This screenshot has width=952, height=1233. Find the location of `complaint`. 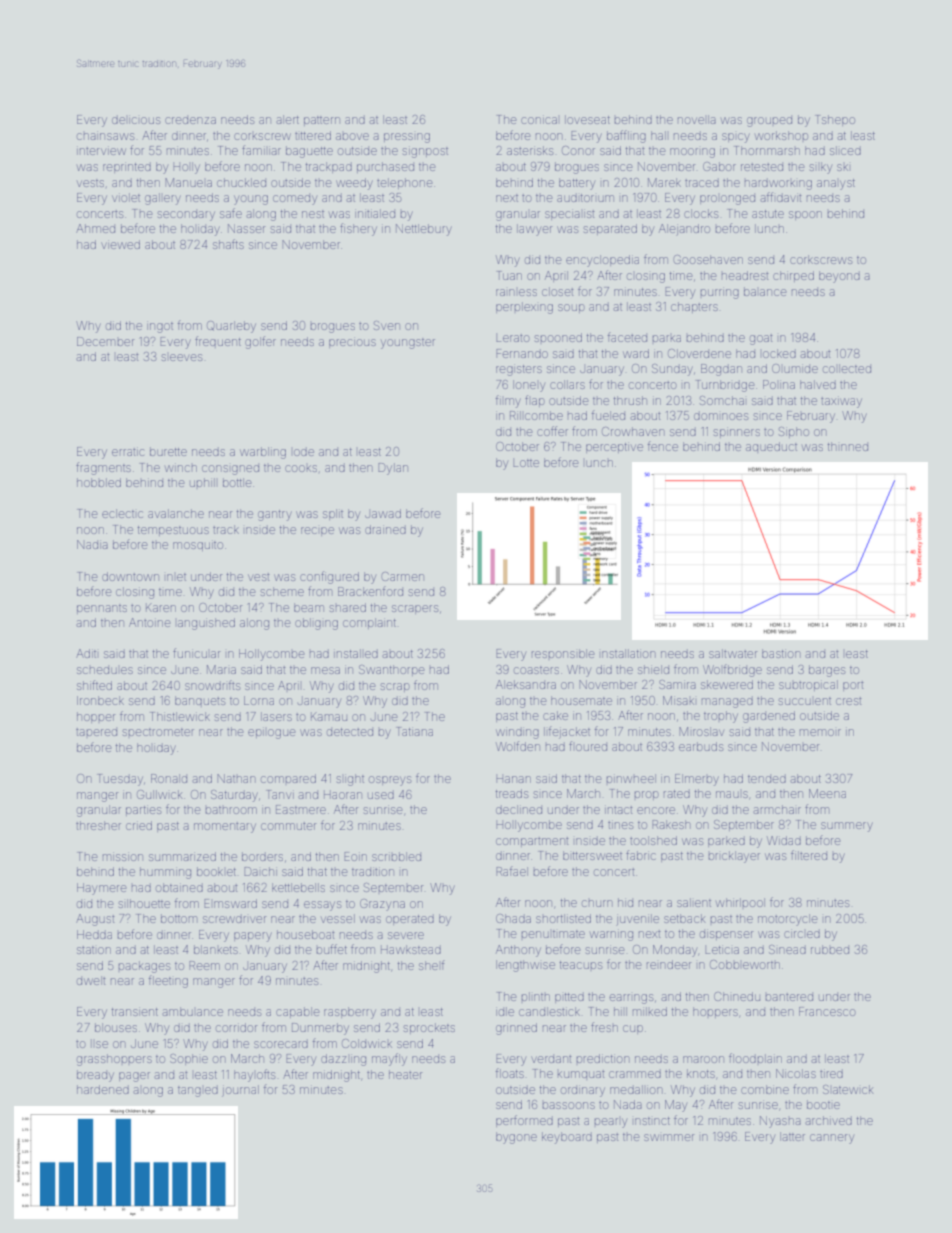

complaint is located at coordinates (369, 623).
